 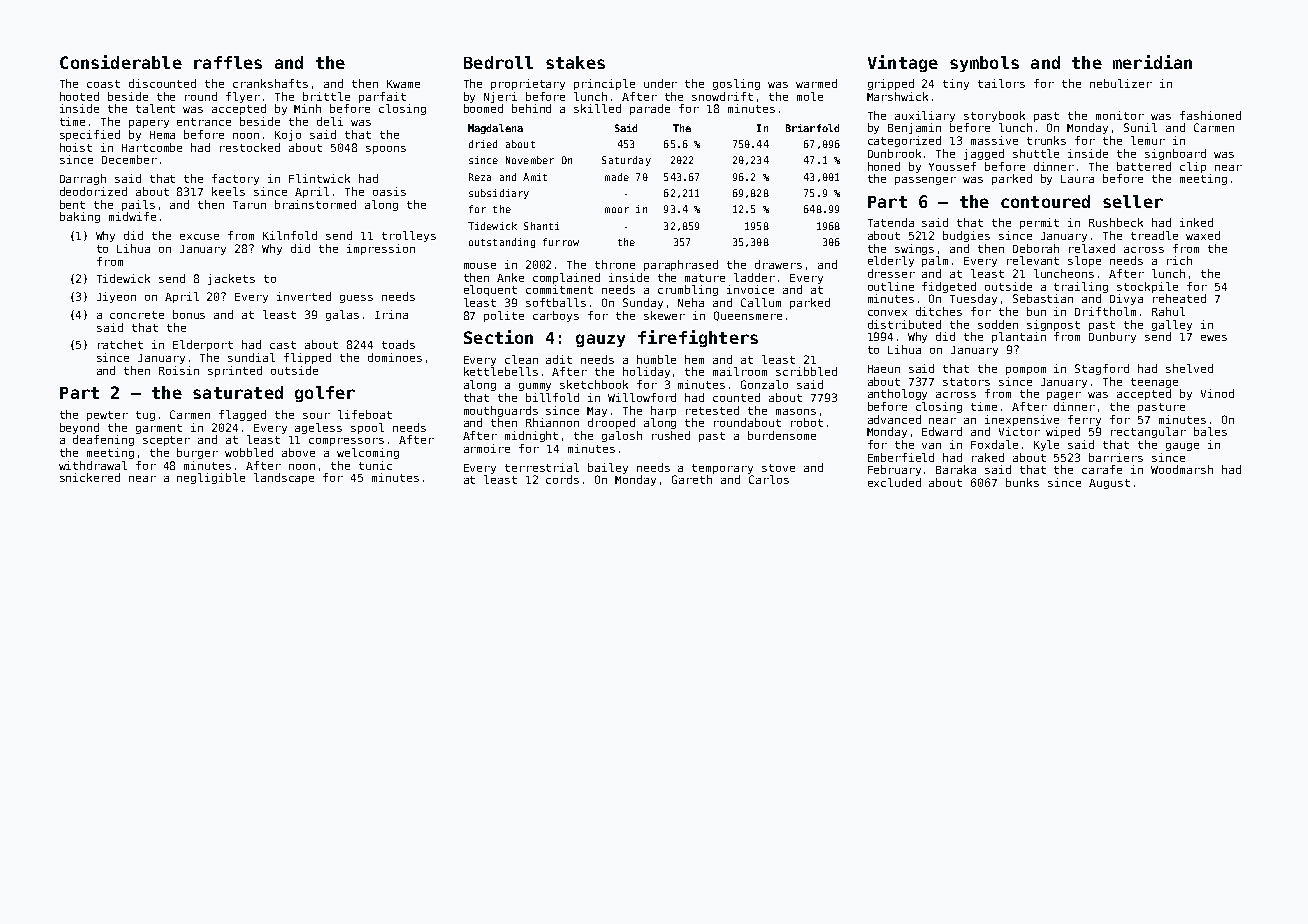 What do you see at coordinates (542, 467) in the screenshot?
I see `terrestrial` at bounding box center [542, 467].
